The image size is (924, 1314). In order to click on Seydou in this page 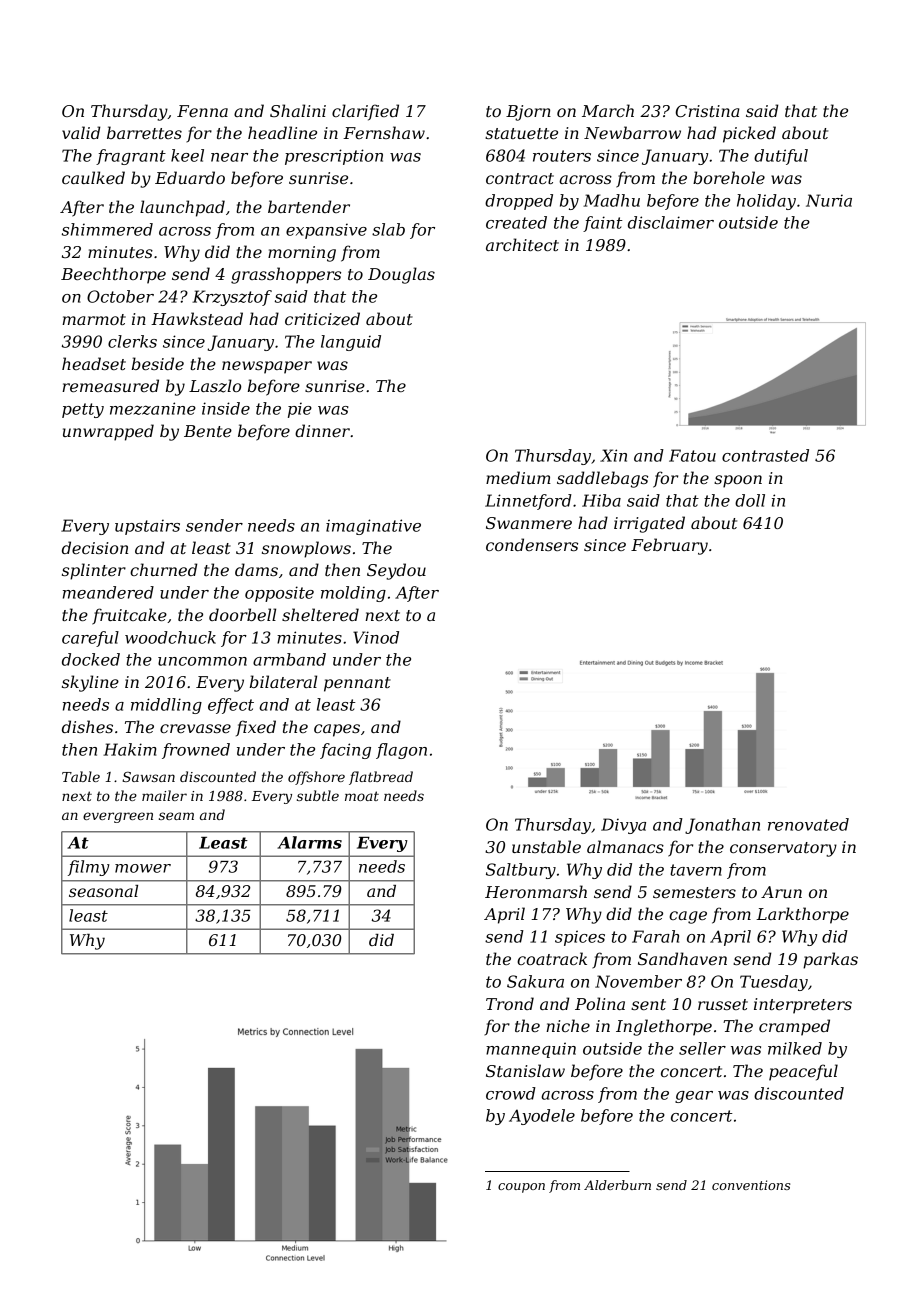, I will do `click(396, 571)`.
